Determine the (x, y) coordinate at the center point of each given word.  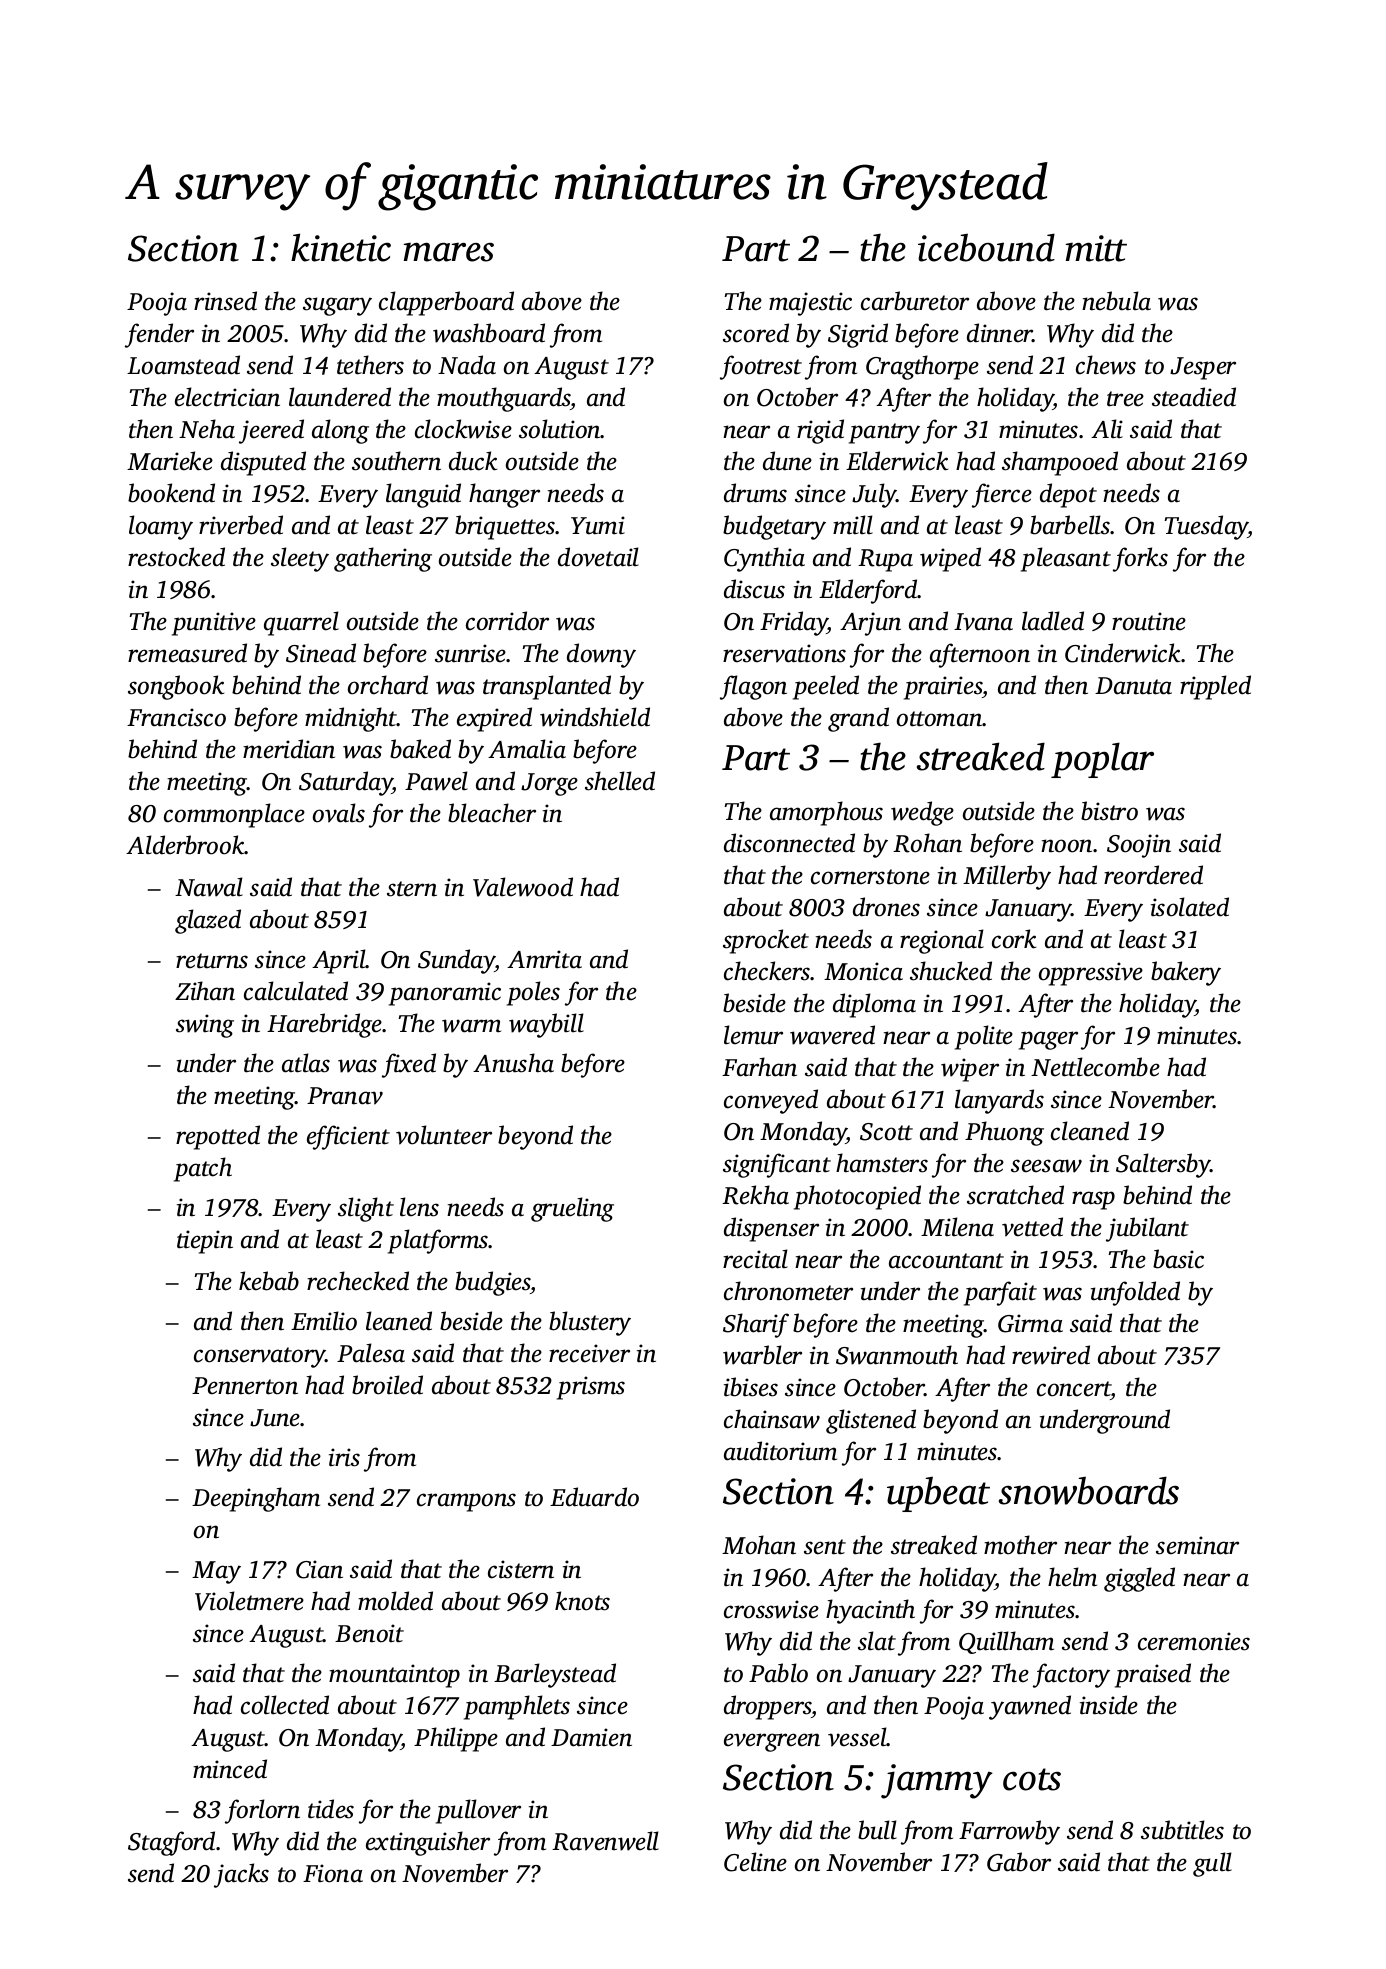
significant (777, 1165)
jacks (241, 1875)
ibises (751, 1387)
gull (1212, 1864)
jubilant (1147, 1229)
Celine (755, 1862)
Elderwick (897, 461)
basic (1178, 1259)
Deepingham (256, 1499)
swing (205, 1026)
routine (1149, 621)
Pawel (436, 781)
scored (756, 333)
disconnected (789, 843)
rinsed (225, 301)
